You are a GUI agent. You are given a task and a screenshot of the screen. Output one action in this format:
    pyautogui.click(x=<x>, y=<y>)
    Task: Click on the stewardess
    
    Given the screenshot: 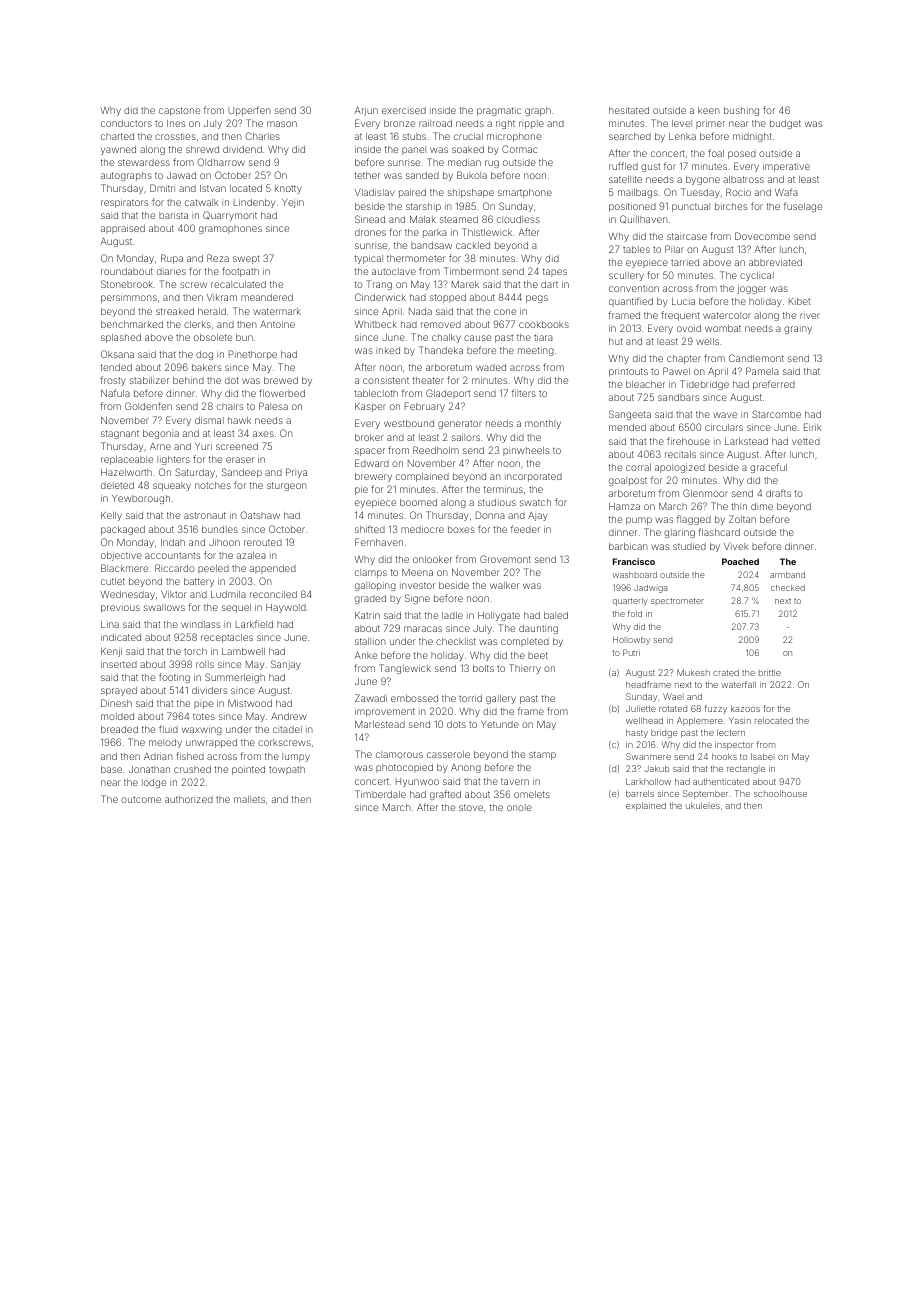 What is the action you would take?
    pyautogui.click(x=144, y=162)
